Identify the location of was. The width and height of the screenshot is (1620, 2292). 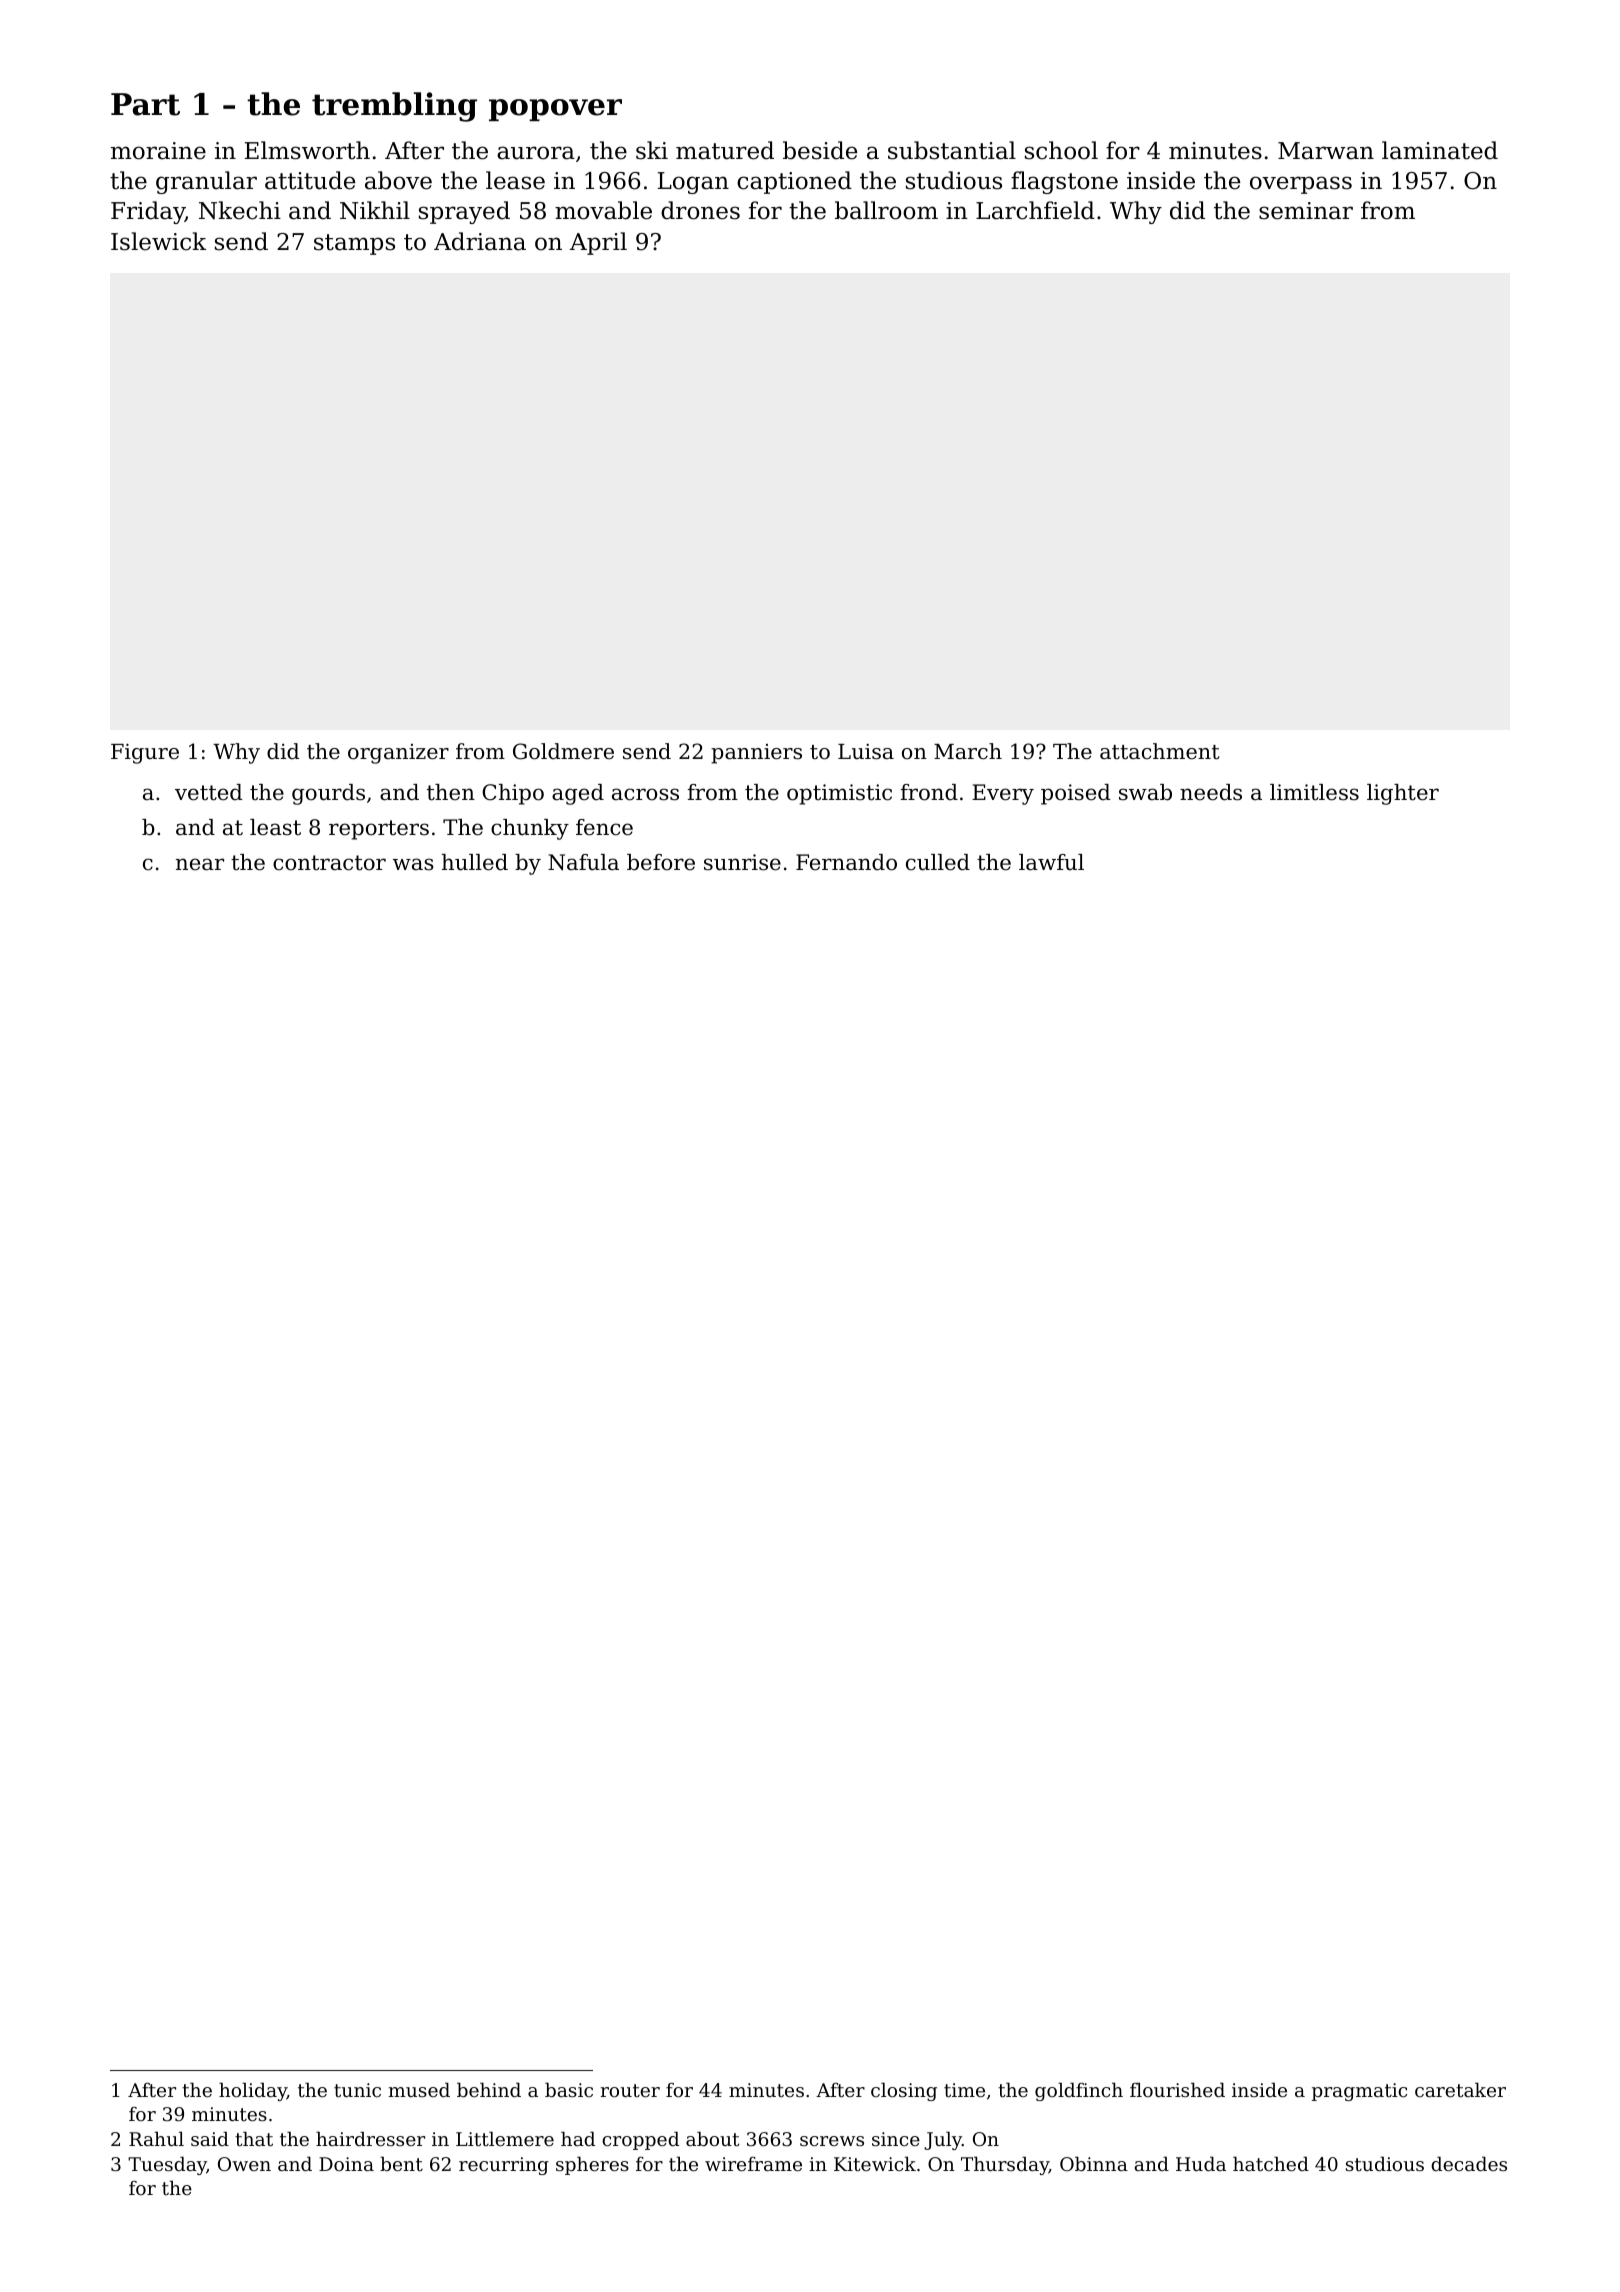
(413, 864).
